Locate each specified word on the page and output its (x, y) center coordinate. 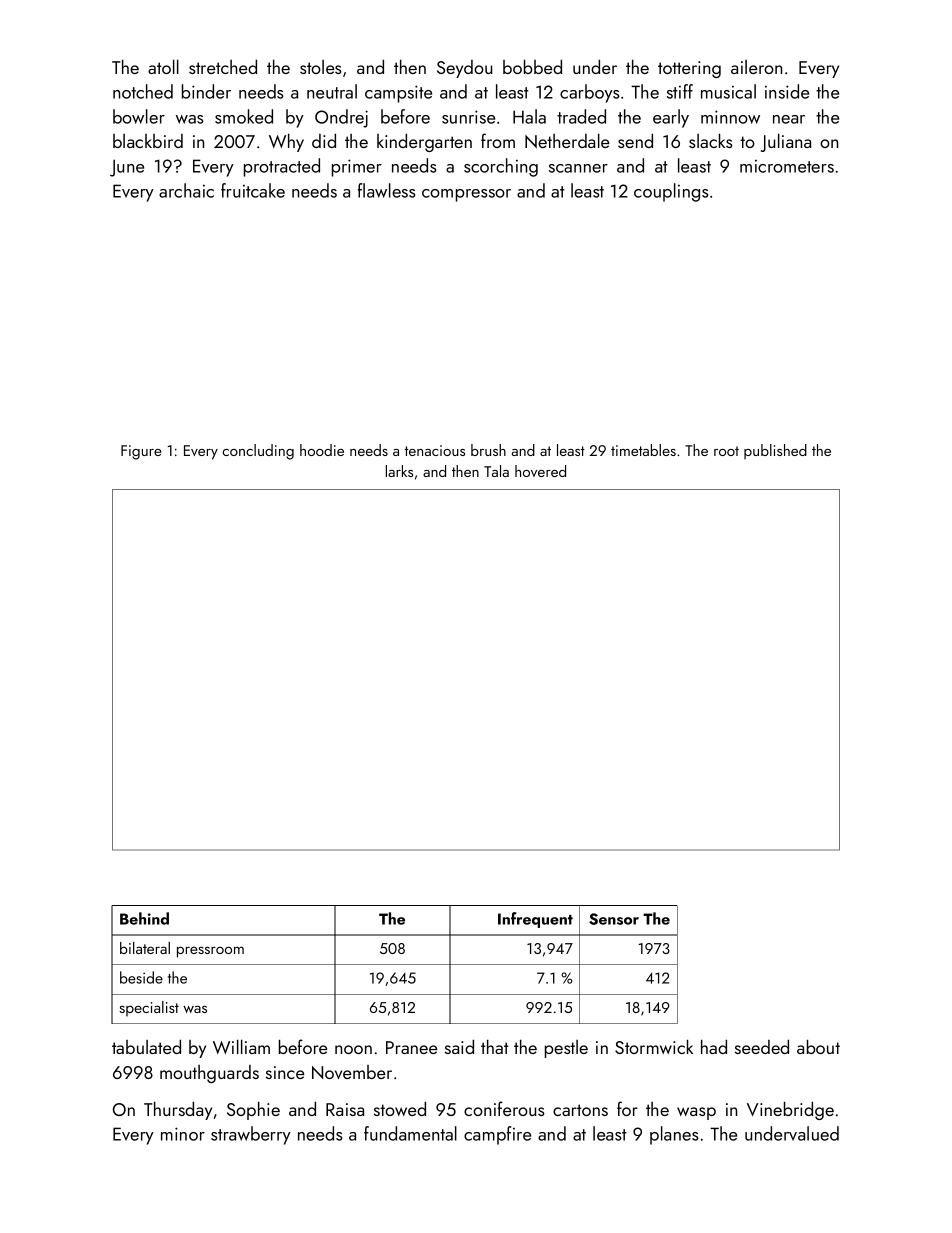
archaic (186, 190)
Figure (141, 452)
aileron (756, 67)
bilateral (145, 948)
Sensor (614, 919)
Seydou (464, 69)
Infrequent (535, 920)
